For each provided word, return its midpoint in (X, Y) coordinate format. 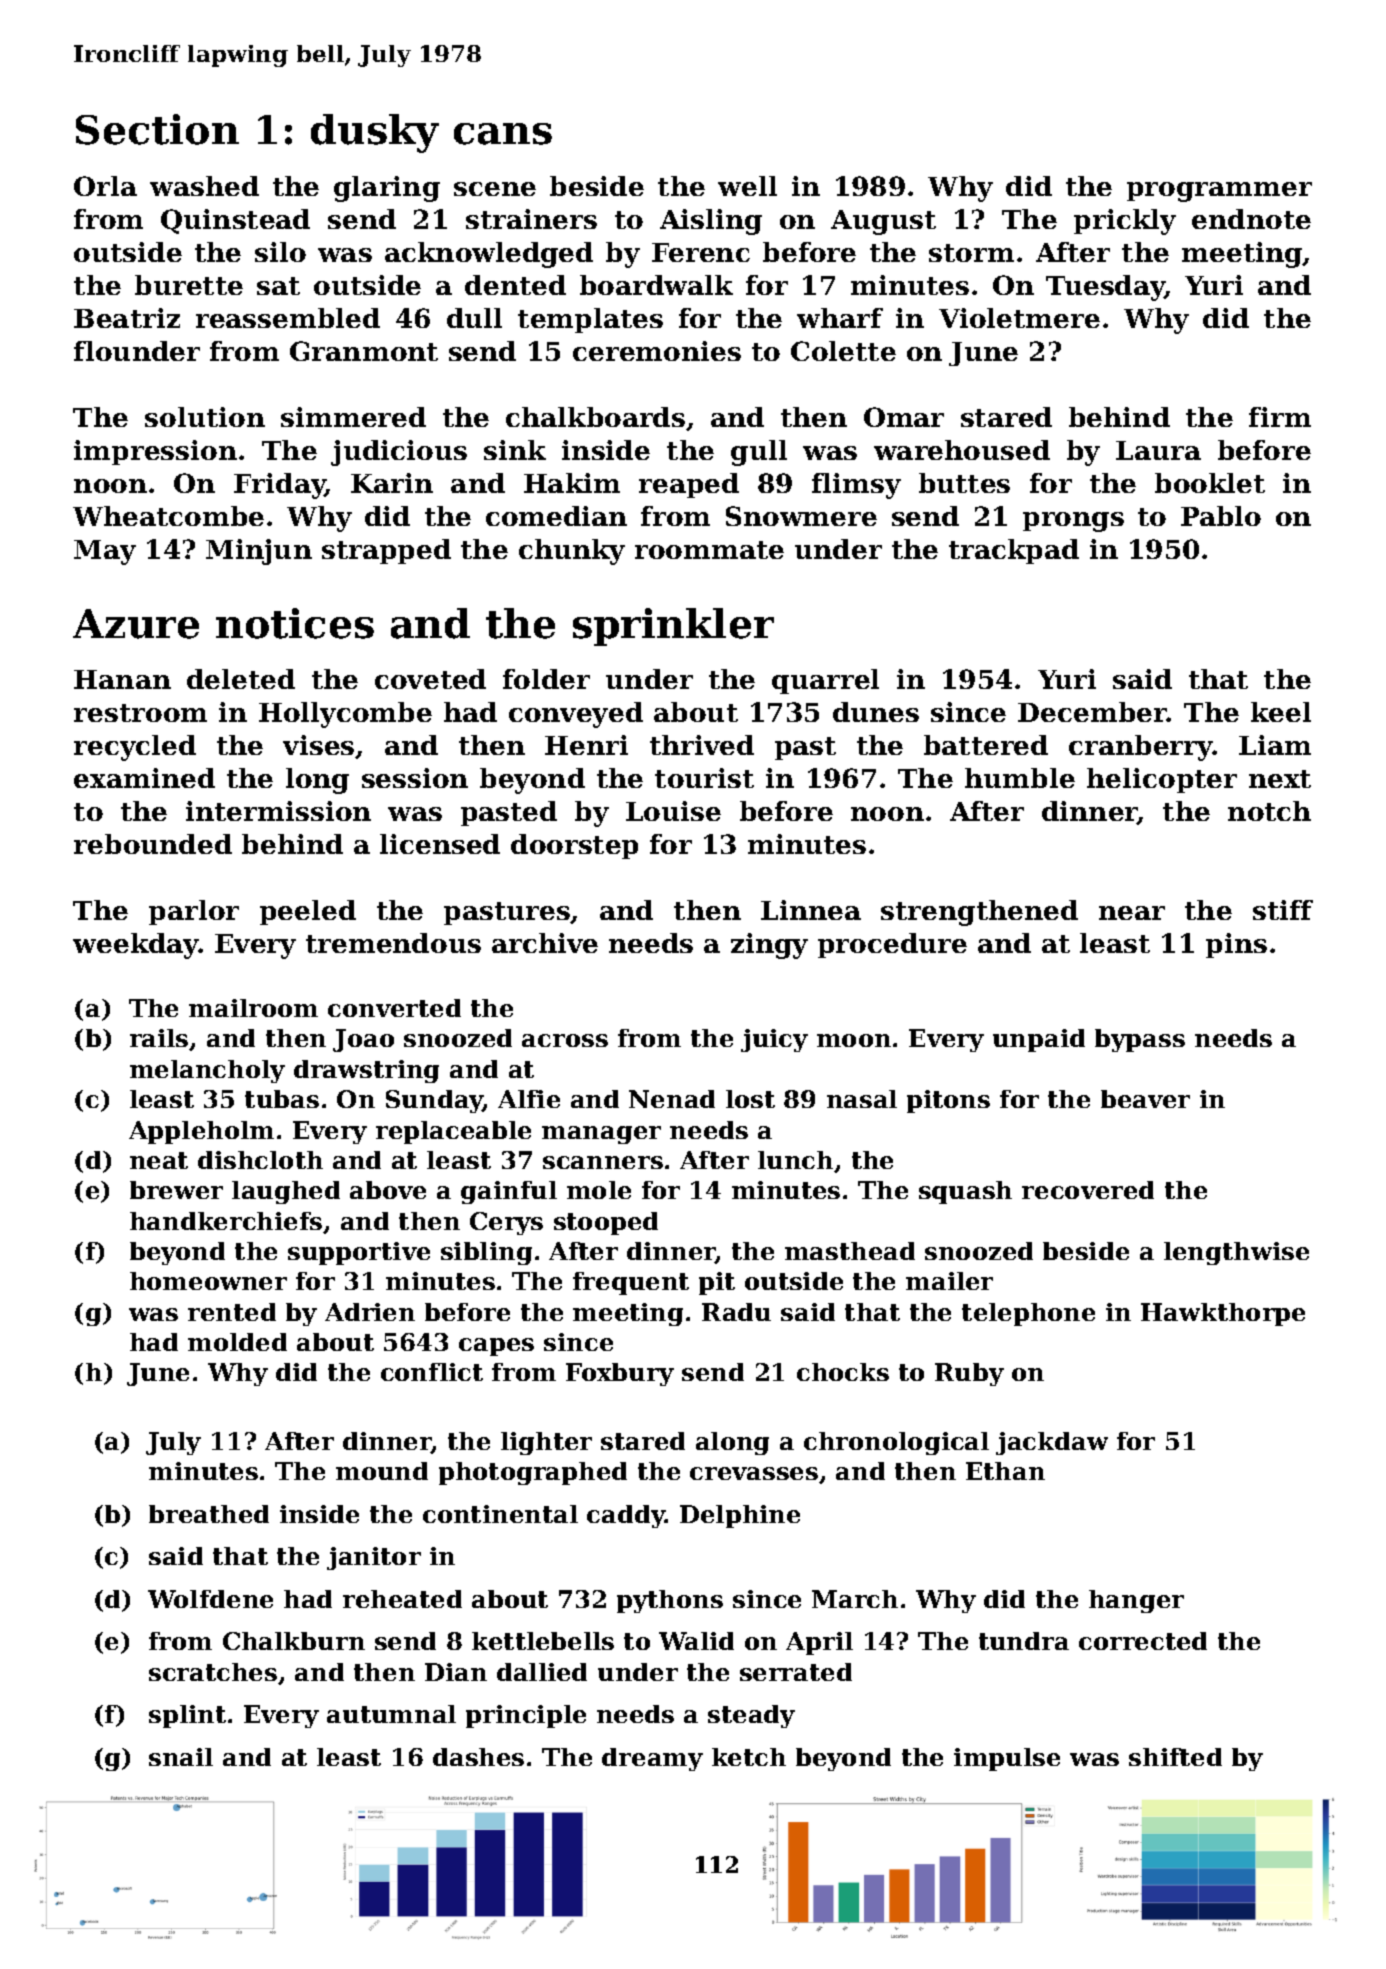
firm (1280, 417)
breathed (209, 1514)
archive (545, 943)
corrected (1143, 1641)
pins (1236, 945)
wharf (840, 318)
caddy (626, 1516)
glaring (387, 189)
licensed (440, 844)
